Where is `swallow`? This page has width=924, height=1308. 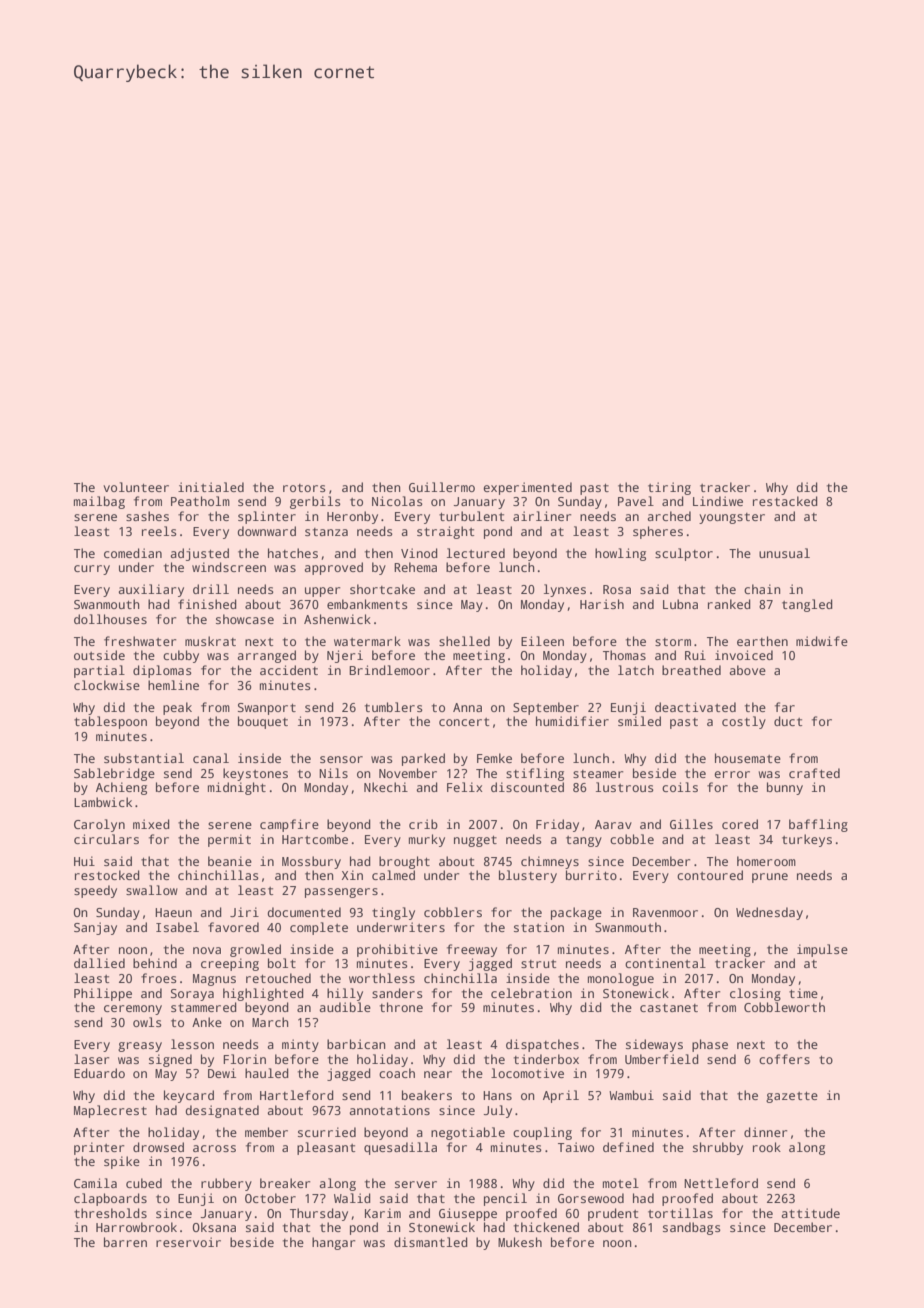
swallow is located at coordinates (152, 890).
